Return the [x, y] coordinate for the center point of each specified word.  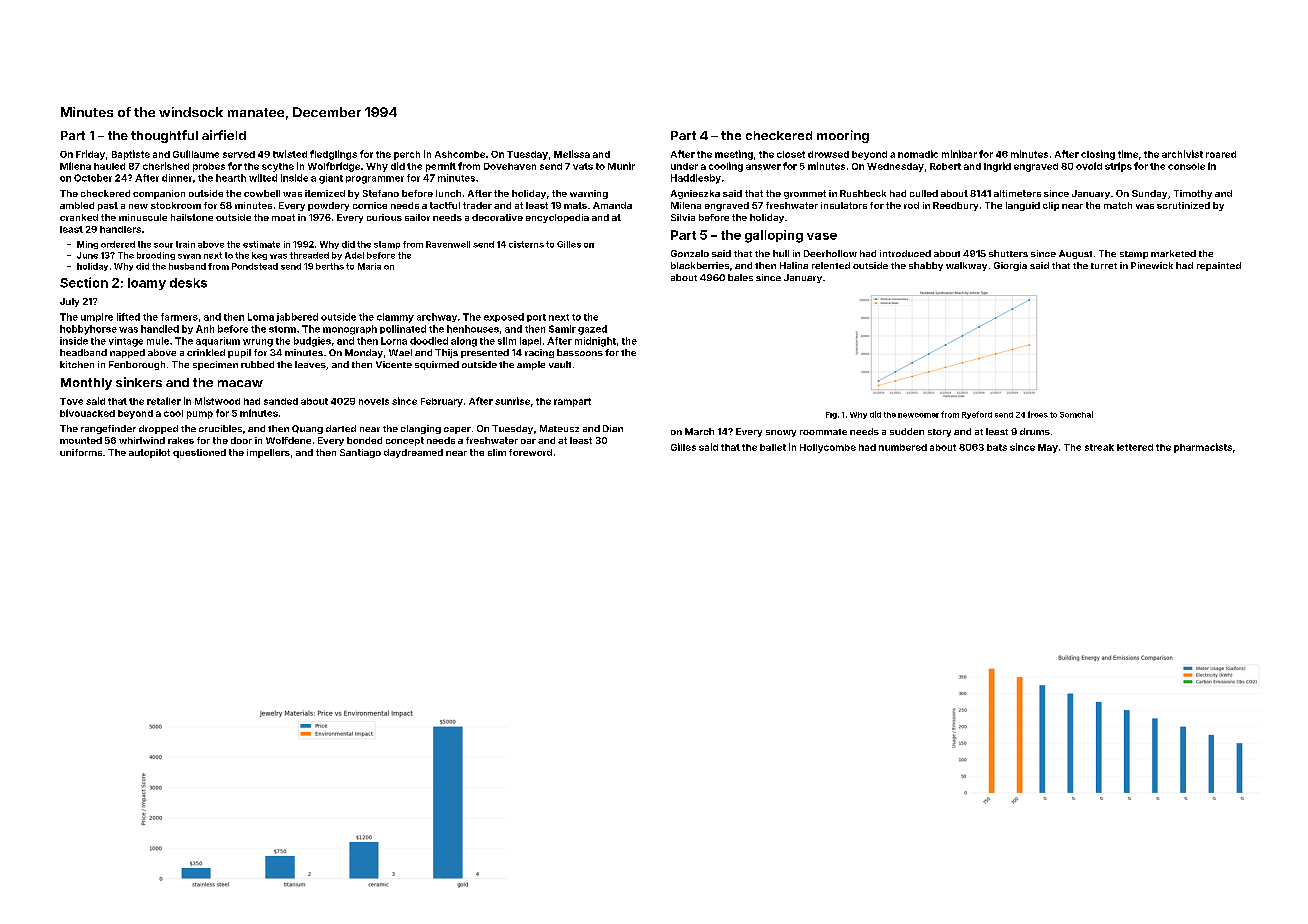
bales [740, 277]
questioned [199, 453]
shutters [1008, 253]
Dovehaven [510, 166]
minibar [959, 154]
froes [1038, 414]
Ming [87, 245]
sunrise [512, 401]
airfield [224, 135]
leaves [310, 364]
